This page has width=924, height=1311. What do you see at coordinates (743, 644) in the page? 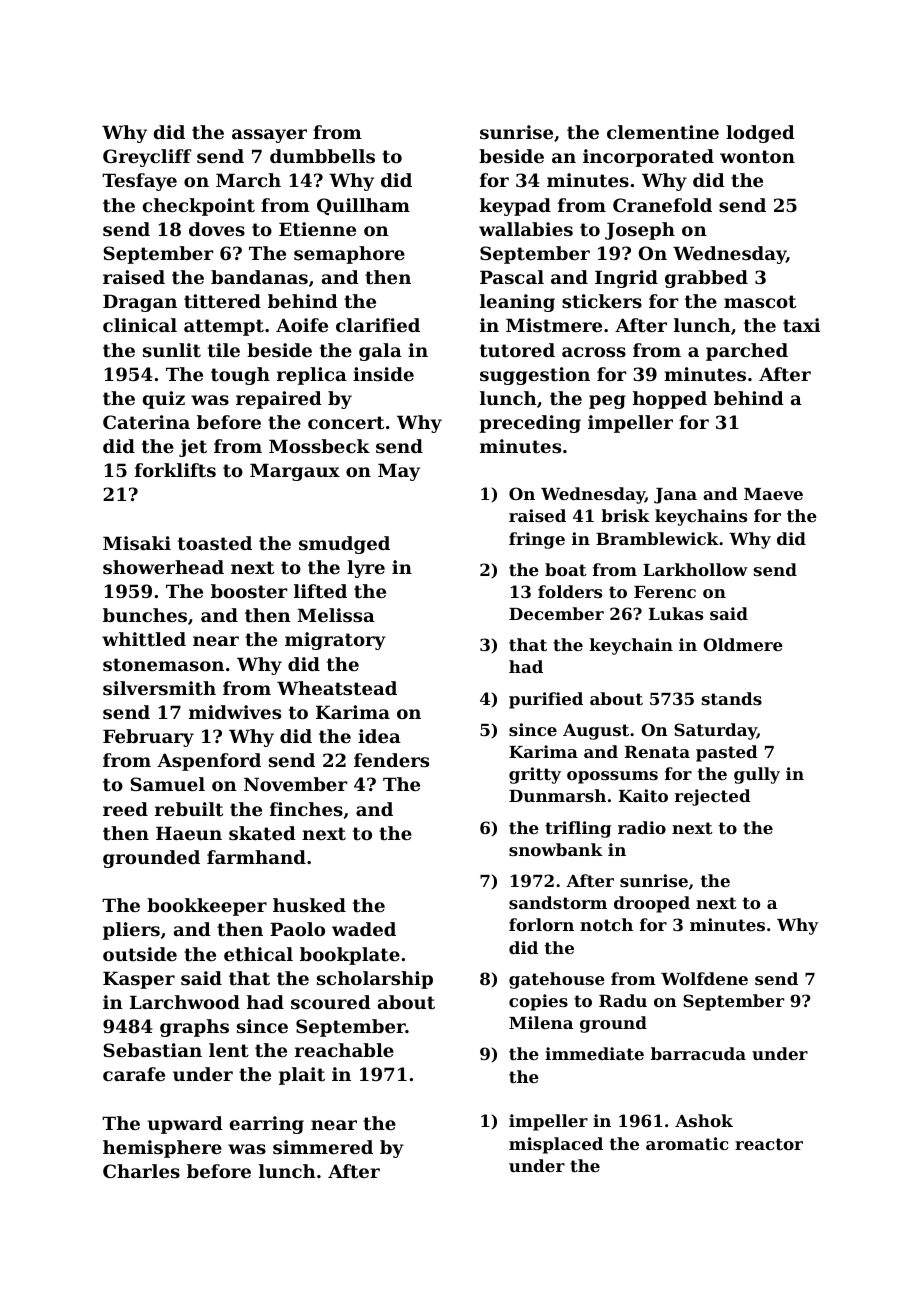
I see `Oldmere` at bounding box center [743, 644].
